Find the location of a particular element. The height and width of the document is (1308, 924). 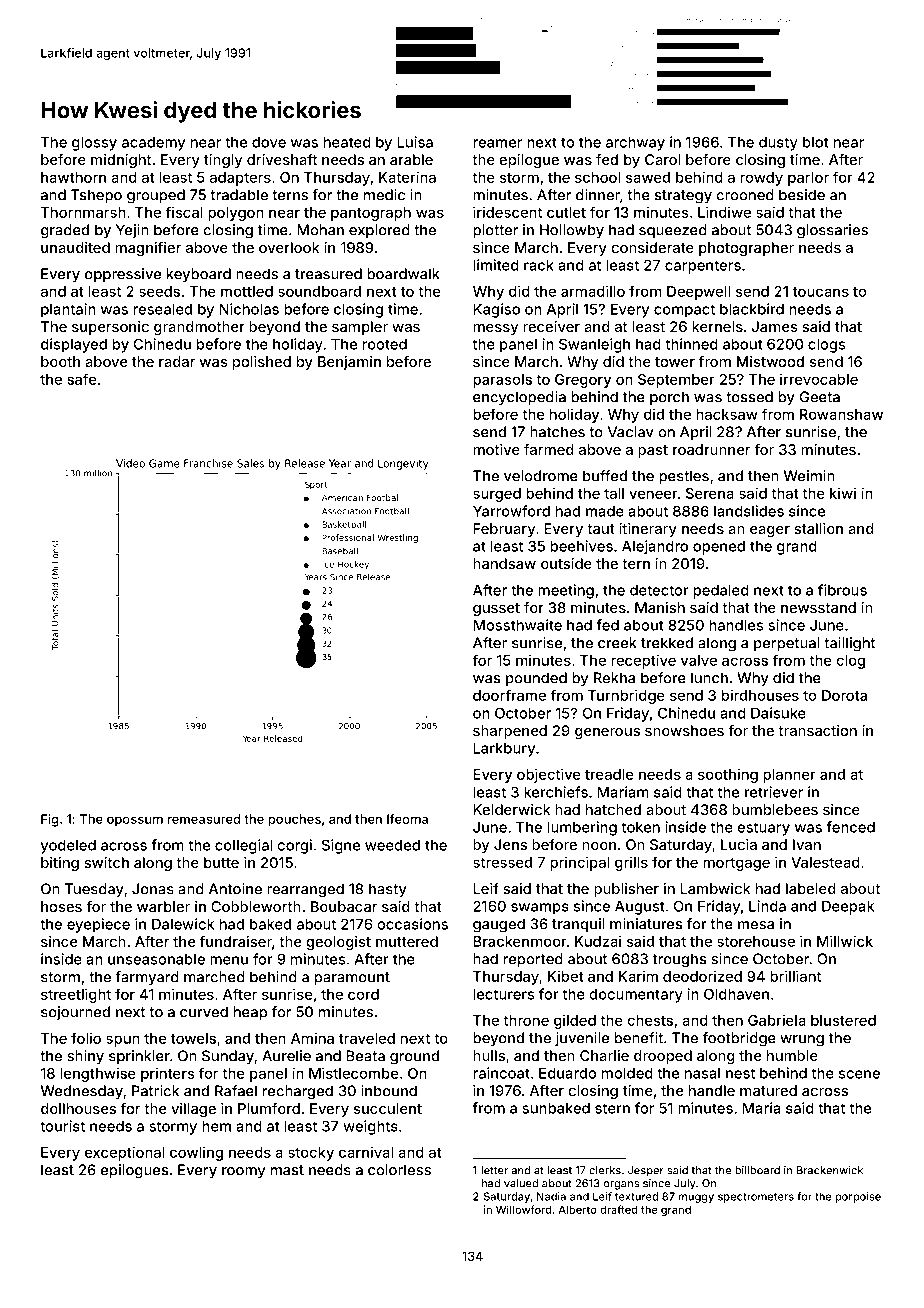

polished is located at coordinates (262, 363).
